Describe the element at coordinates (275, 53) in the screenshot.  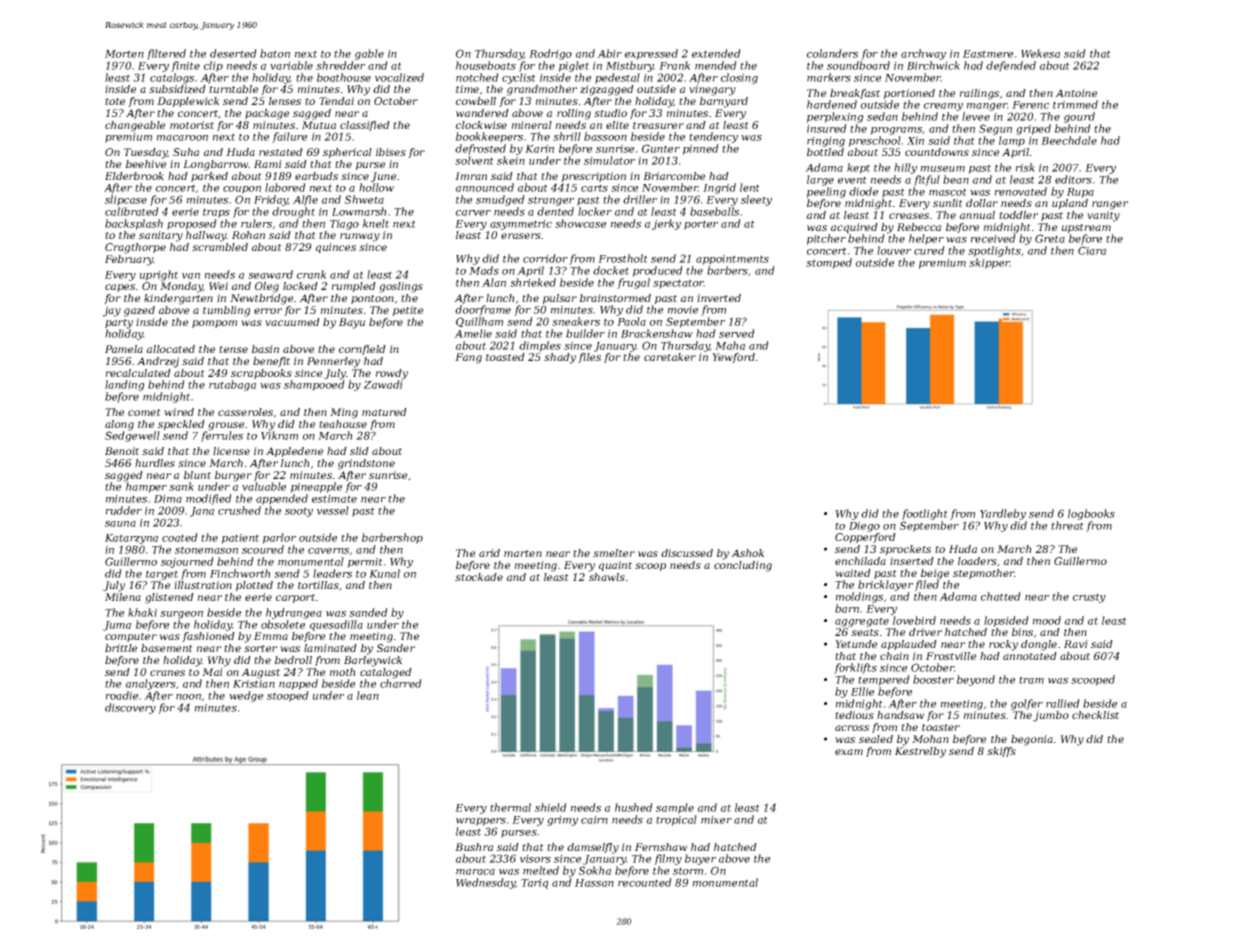
I see `baton` at that location.
